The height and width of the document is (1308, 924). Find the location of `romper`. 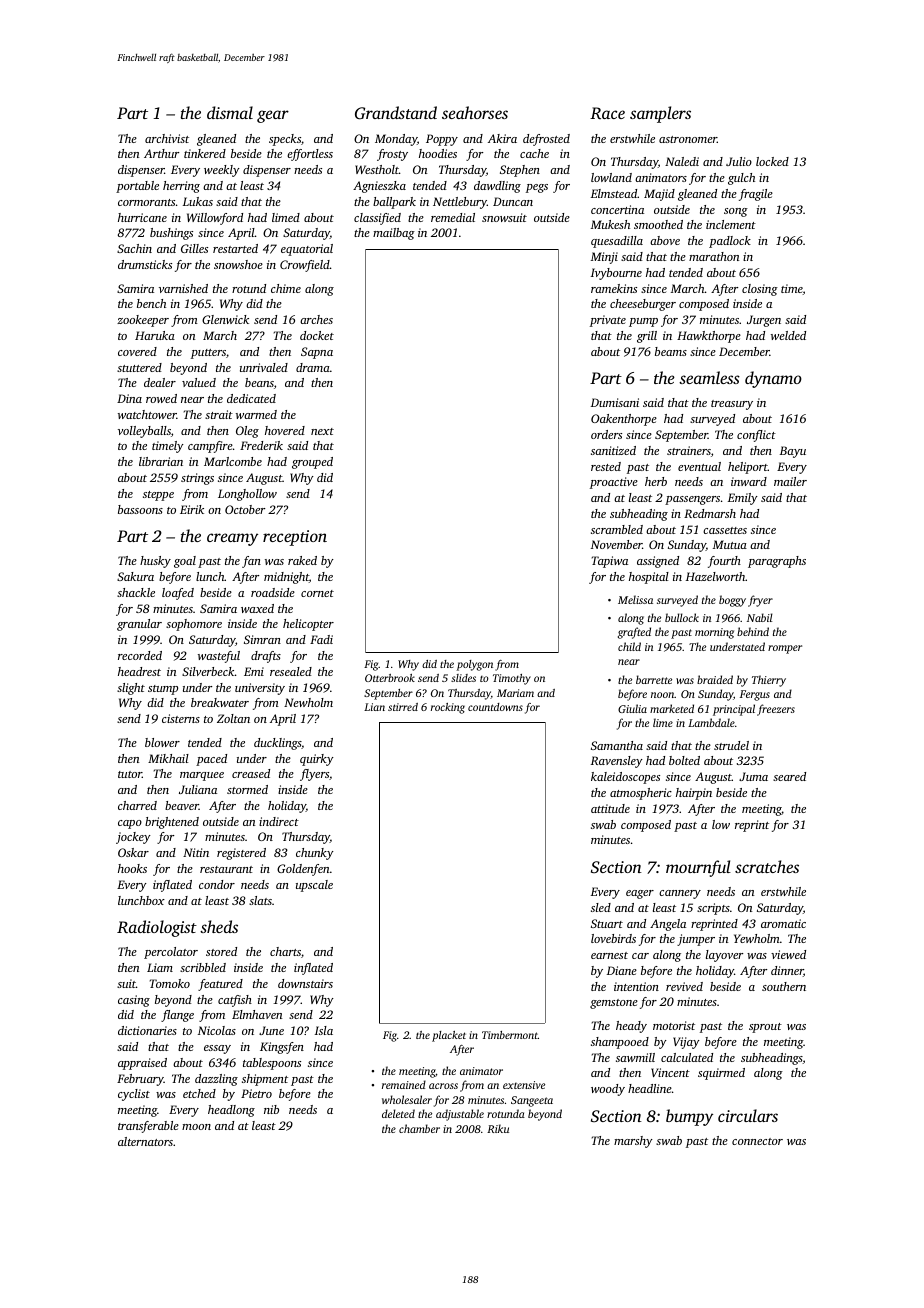

romper is located at coordinates (785, 649).
